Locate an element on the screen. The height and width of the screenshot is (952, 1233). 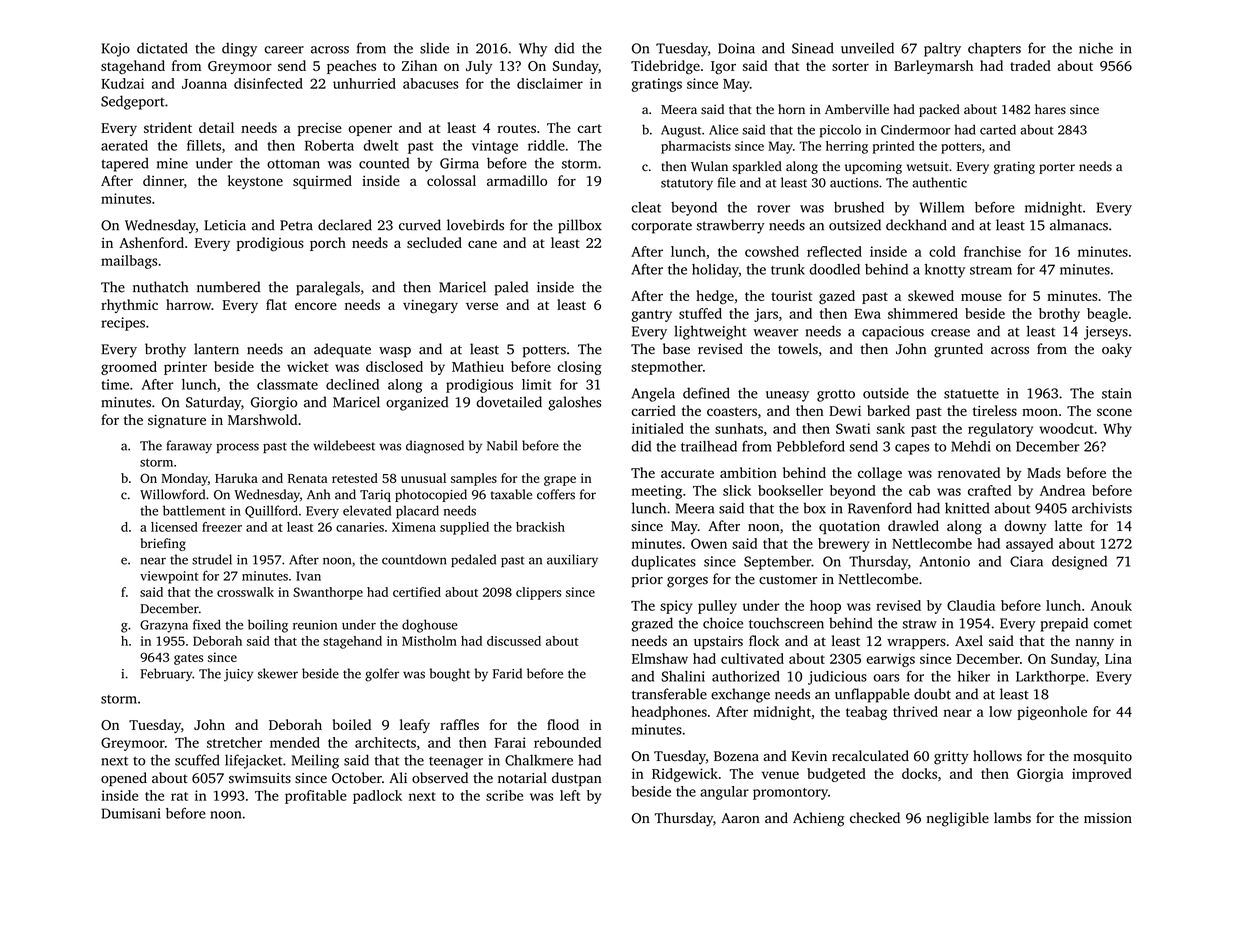
scuffed is located at coordinates (197, 760).
